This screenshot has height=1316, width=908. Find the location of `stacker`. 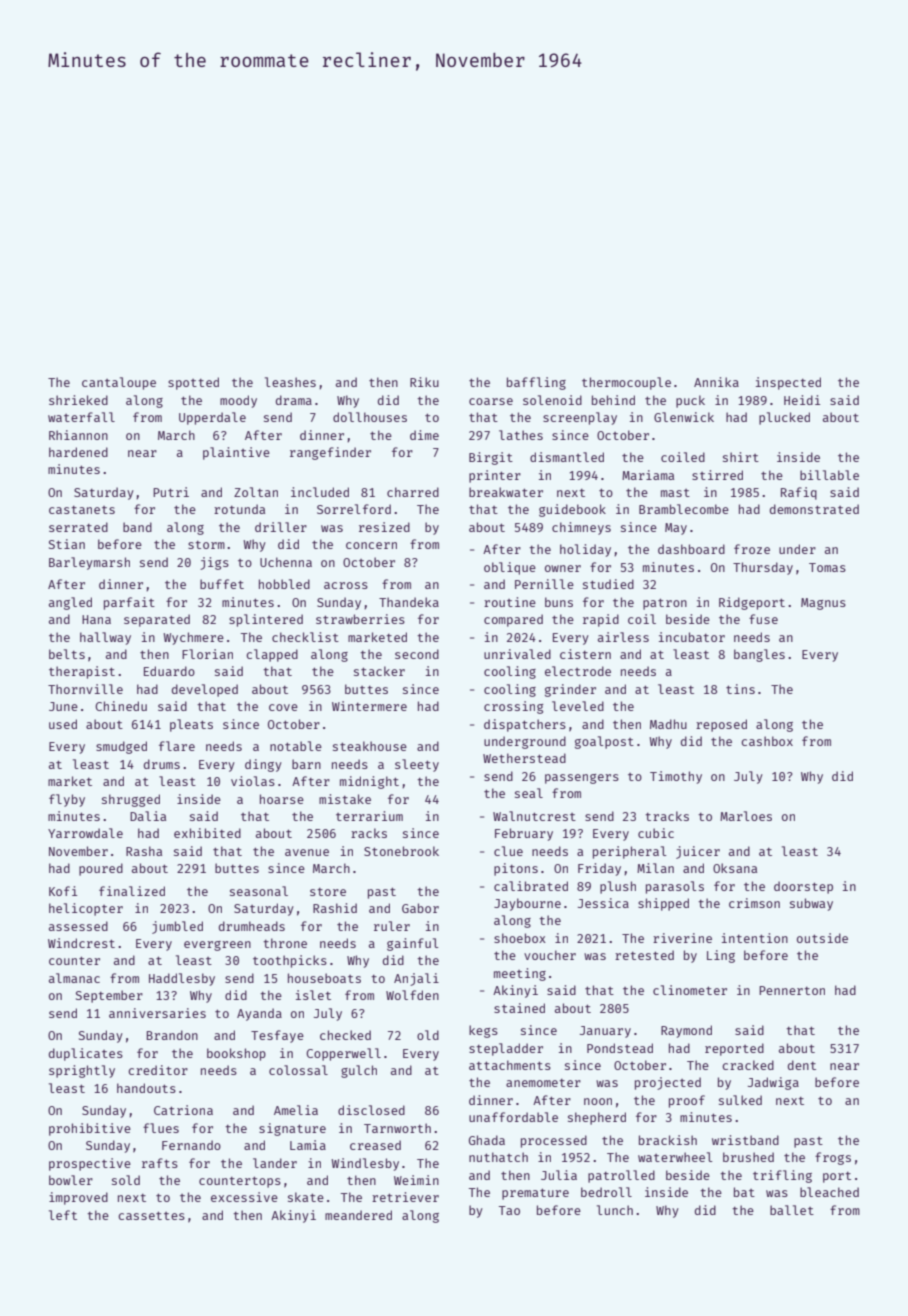

stacker is located at coordinates (379, 671).
